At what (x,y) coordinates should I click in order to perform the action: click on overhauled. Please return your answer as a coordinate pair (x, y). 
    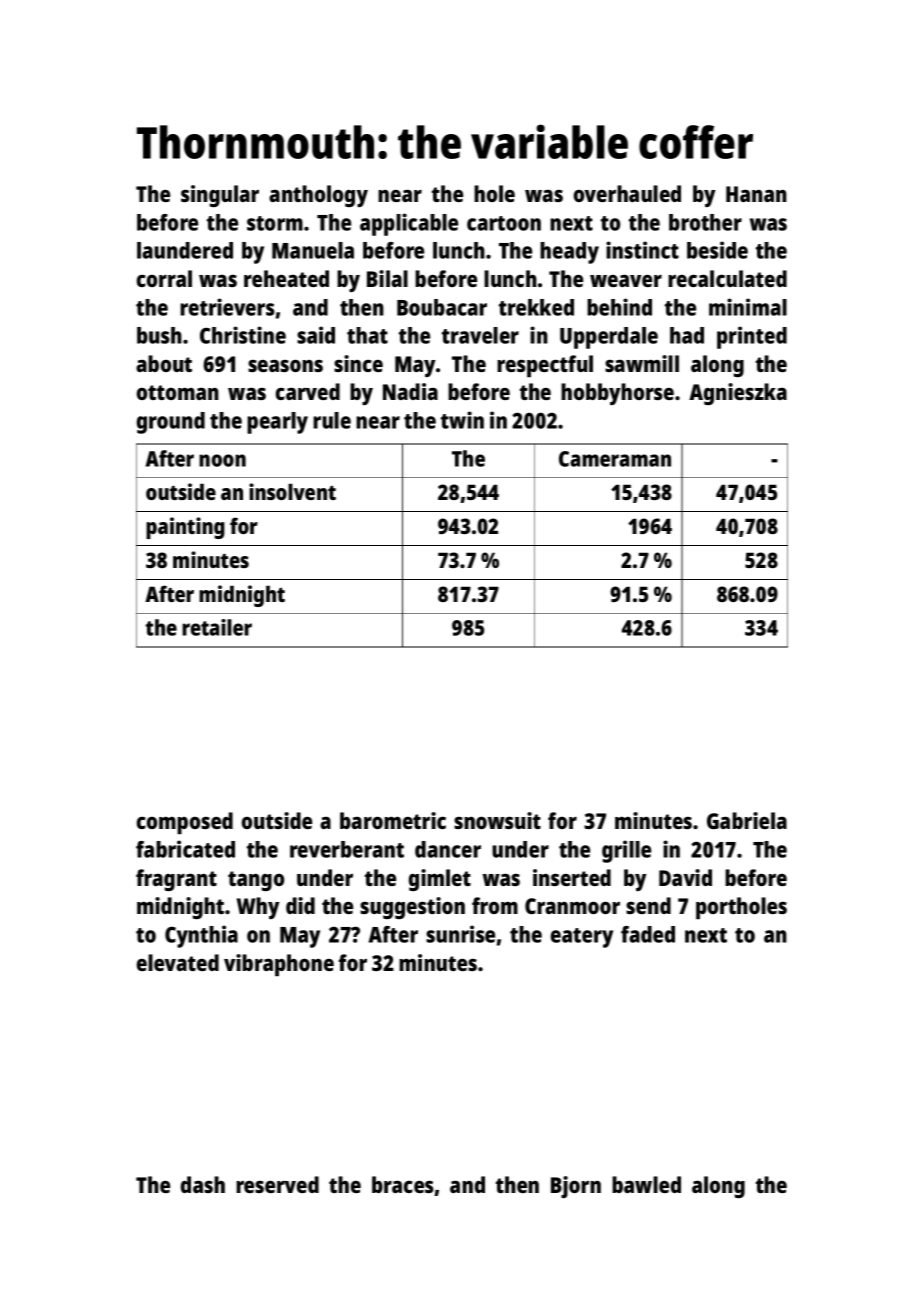
    Looking at the image, I should click on (627, 193).
